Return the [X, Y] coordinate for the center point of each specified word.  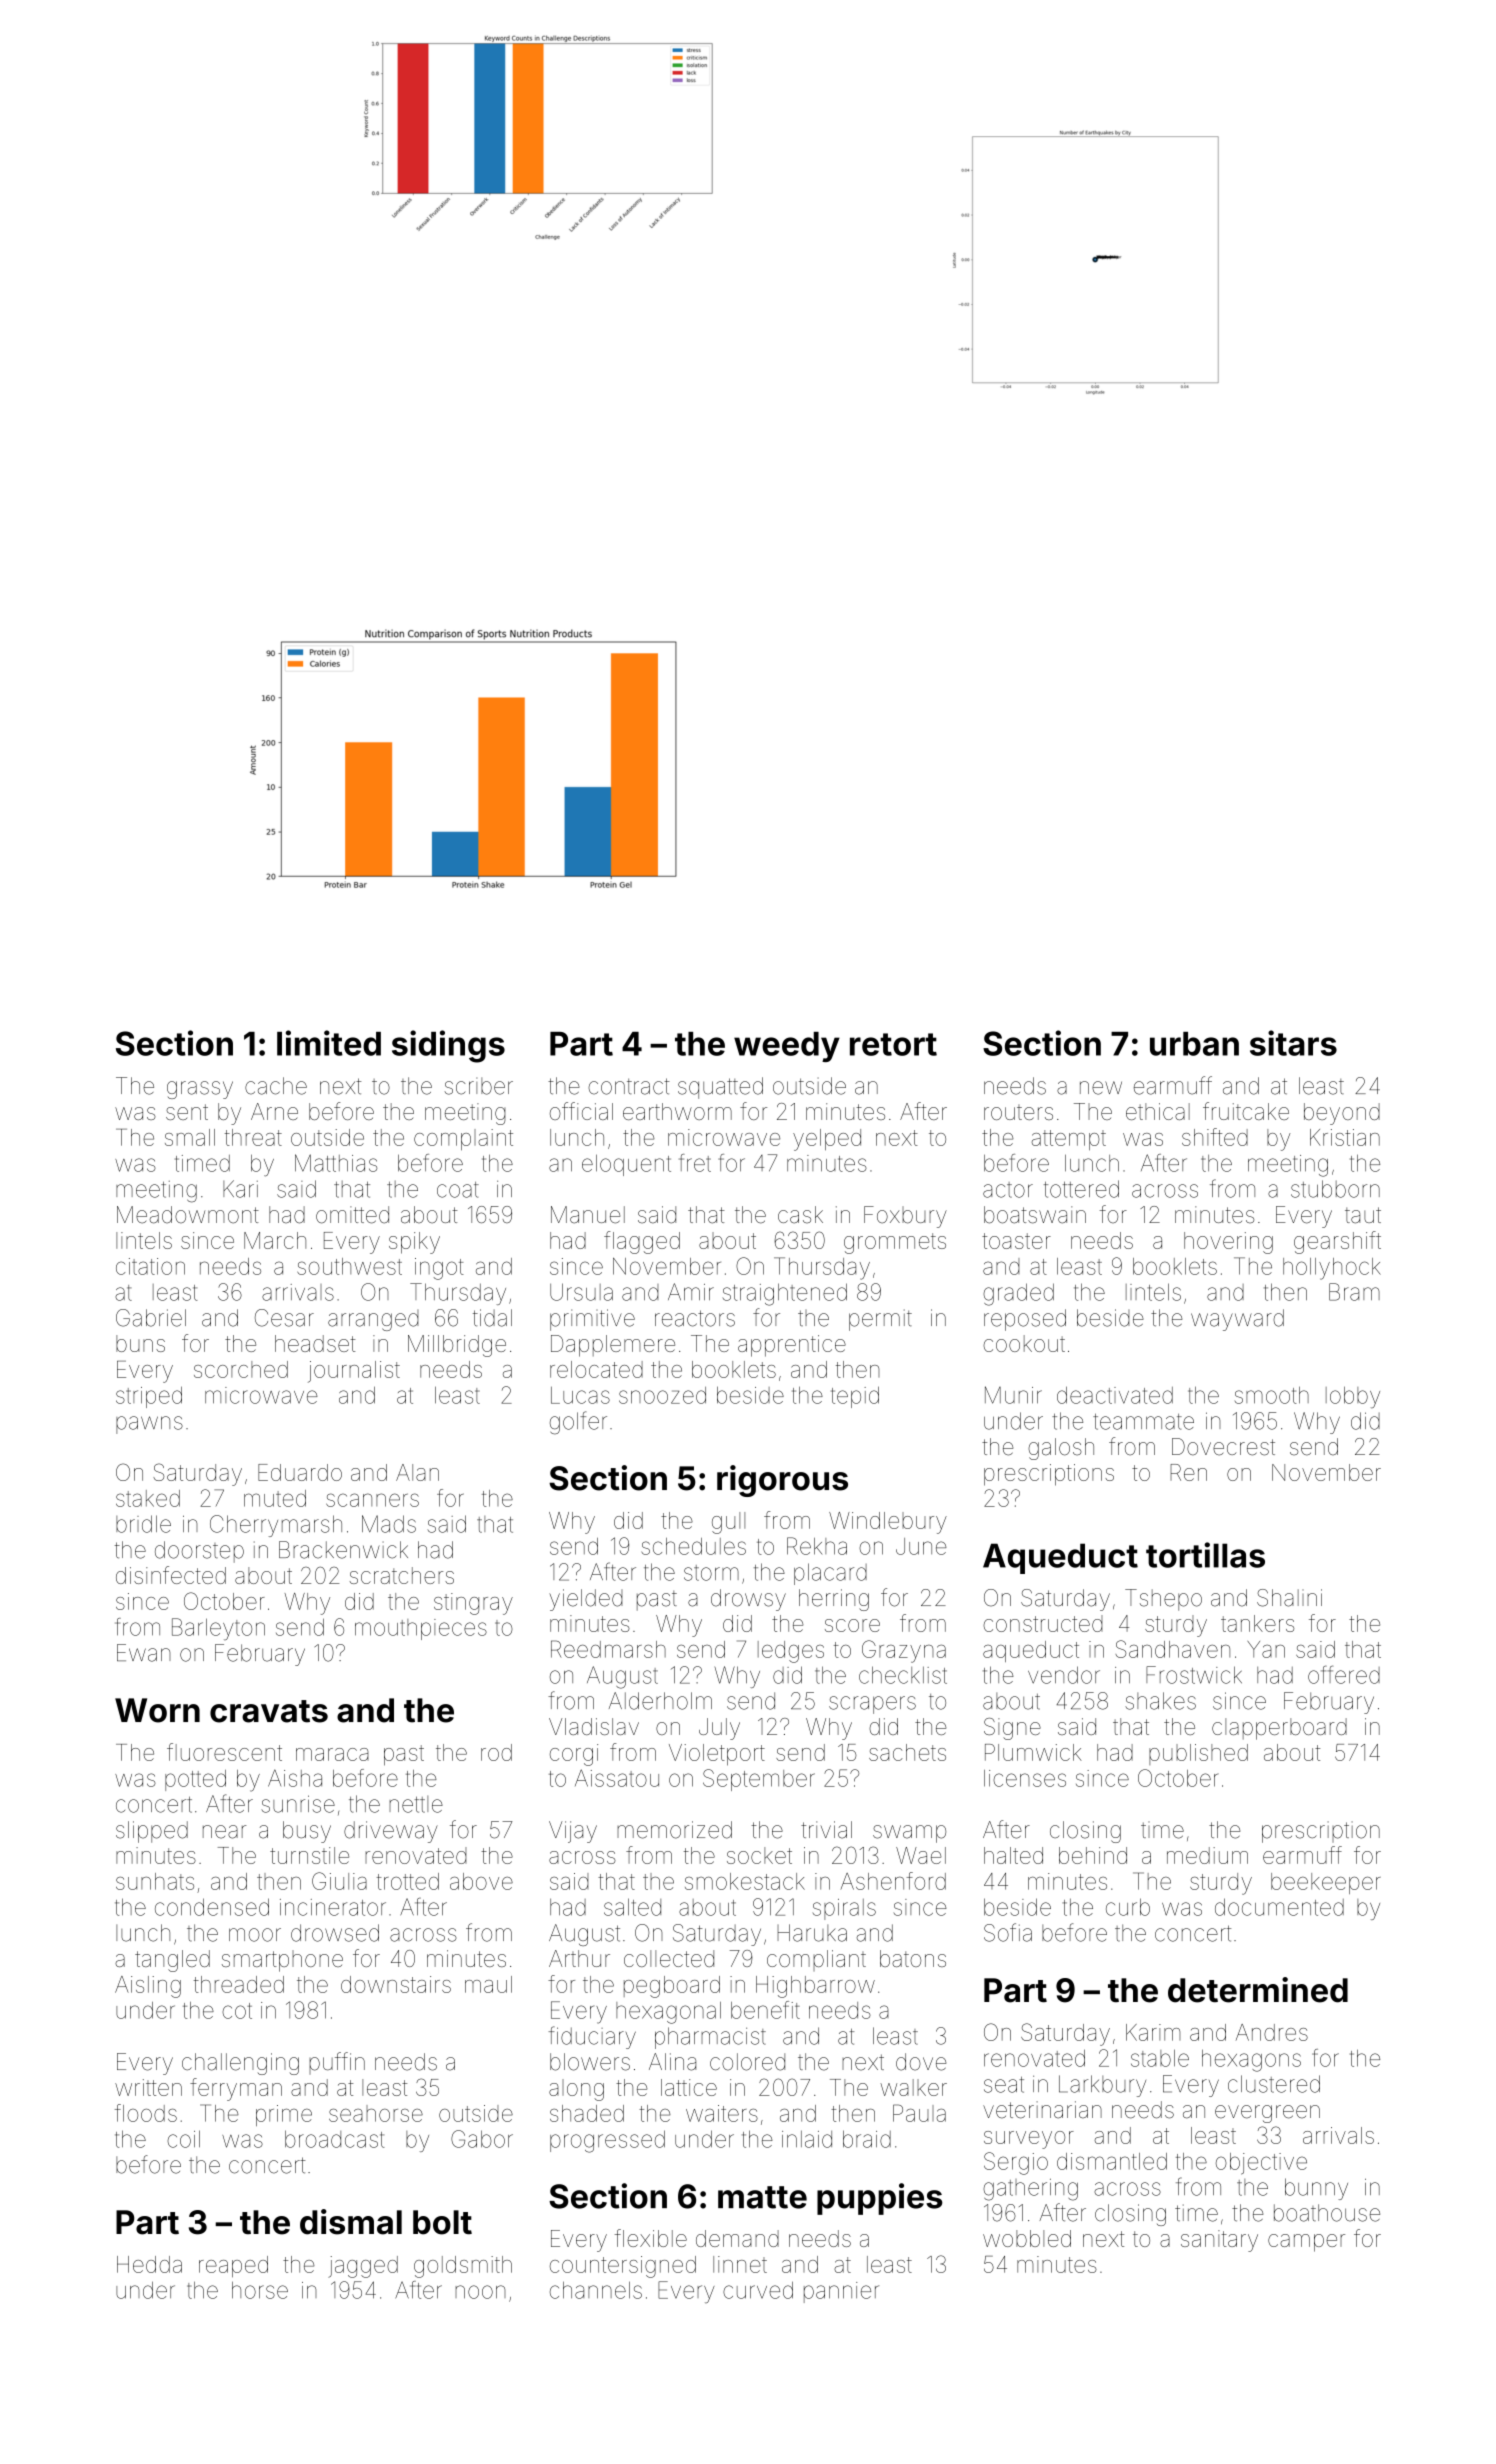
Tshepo [1163, 1600]
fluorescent [224, 1752]
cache [276, 1086]
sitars [1293, 1043]
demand [737, 2238]
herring [834, 1600]
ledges [791, 1652]
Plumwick [1033, 1752]
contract [629, 1086]
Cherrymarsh [276, 1526]
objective [1261, 2164]
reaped [233, 2266]
